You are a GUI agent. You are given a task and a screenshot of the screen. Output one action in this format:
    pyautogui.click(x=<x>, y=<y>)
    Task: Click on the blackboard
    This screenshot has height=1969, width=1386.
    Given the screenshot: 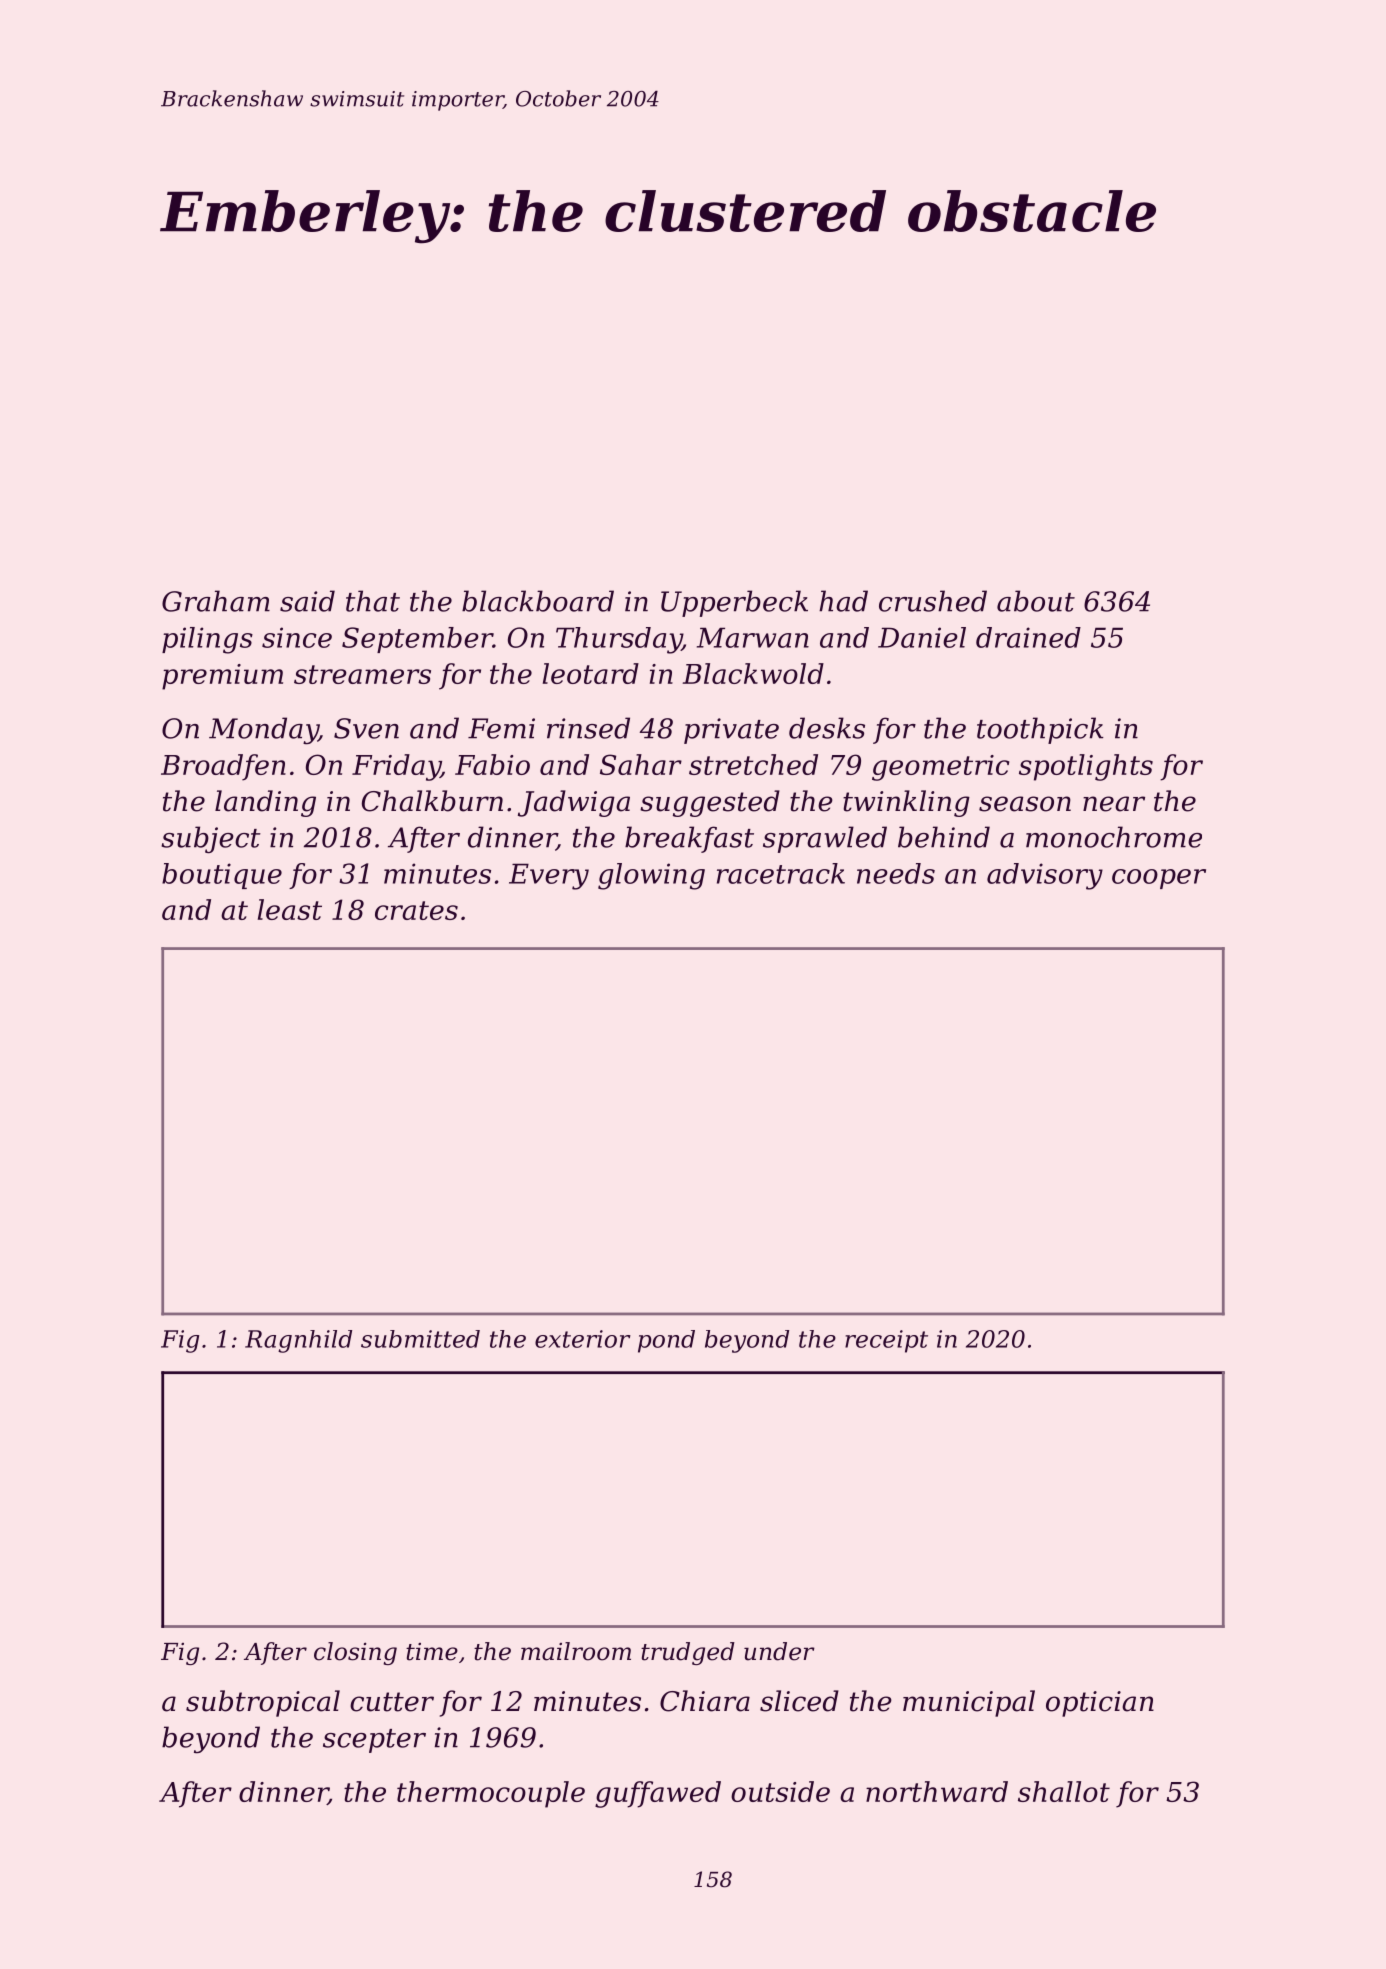 What is the action you would take?
    pyautogui.click(x=538, y=601)
